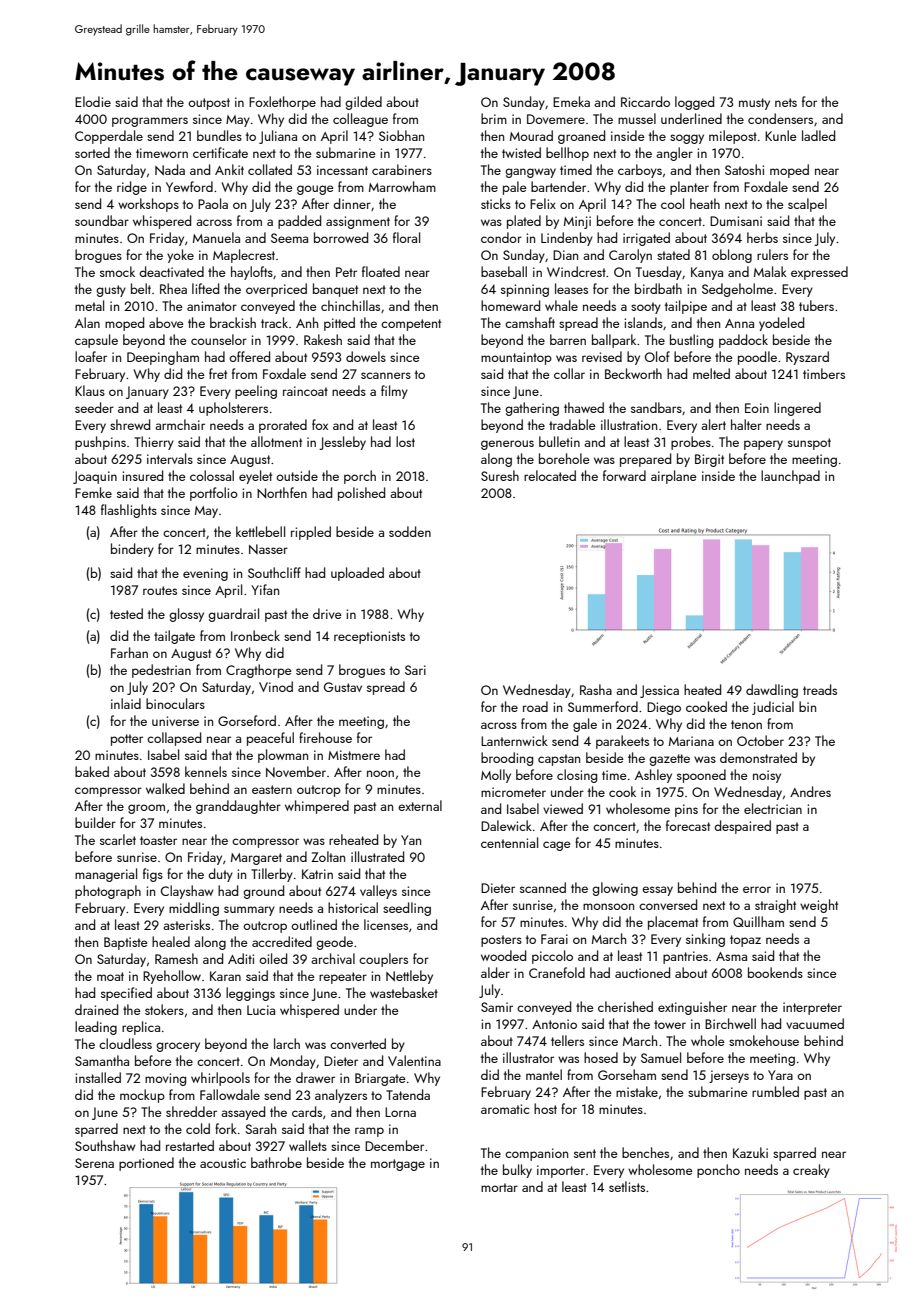  Describe the element at coordinates (571, 101) in the screenshot. I see `Emeka` at that location.
